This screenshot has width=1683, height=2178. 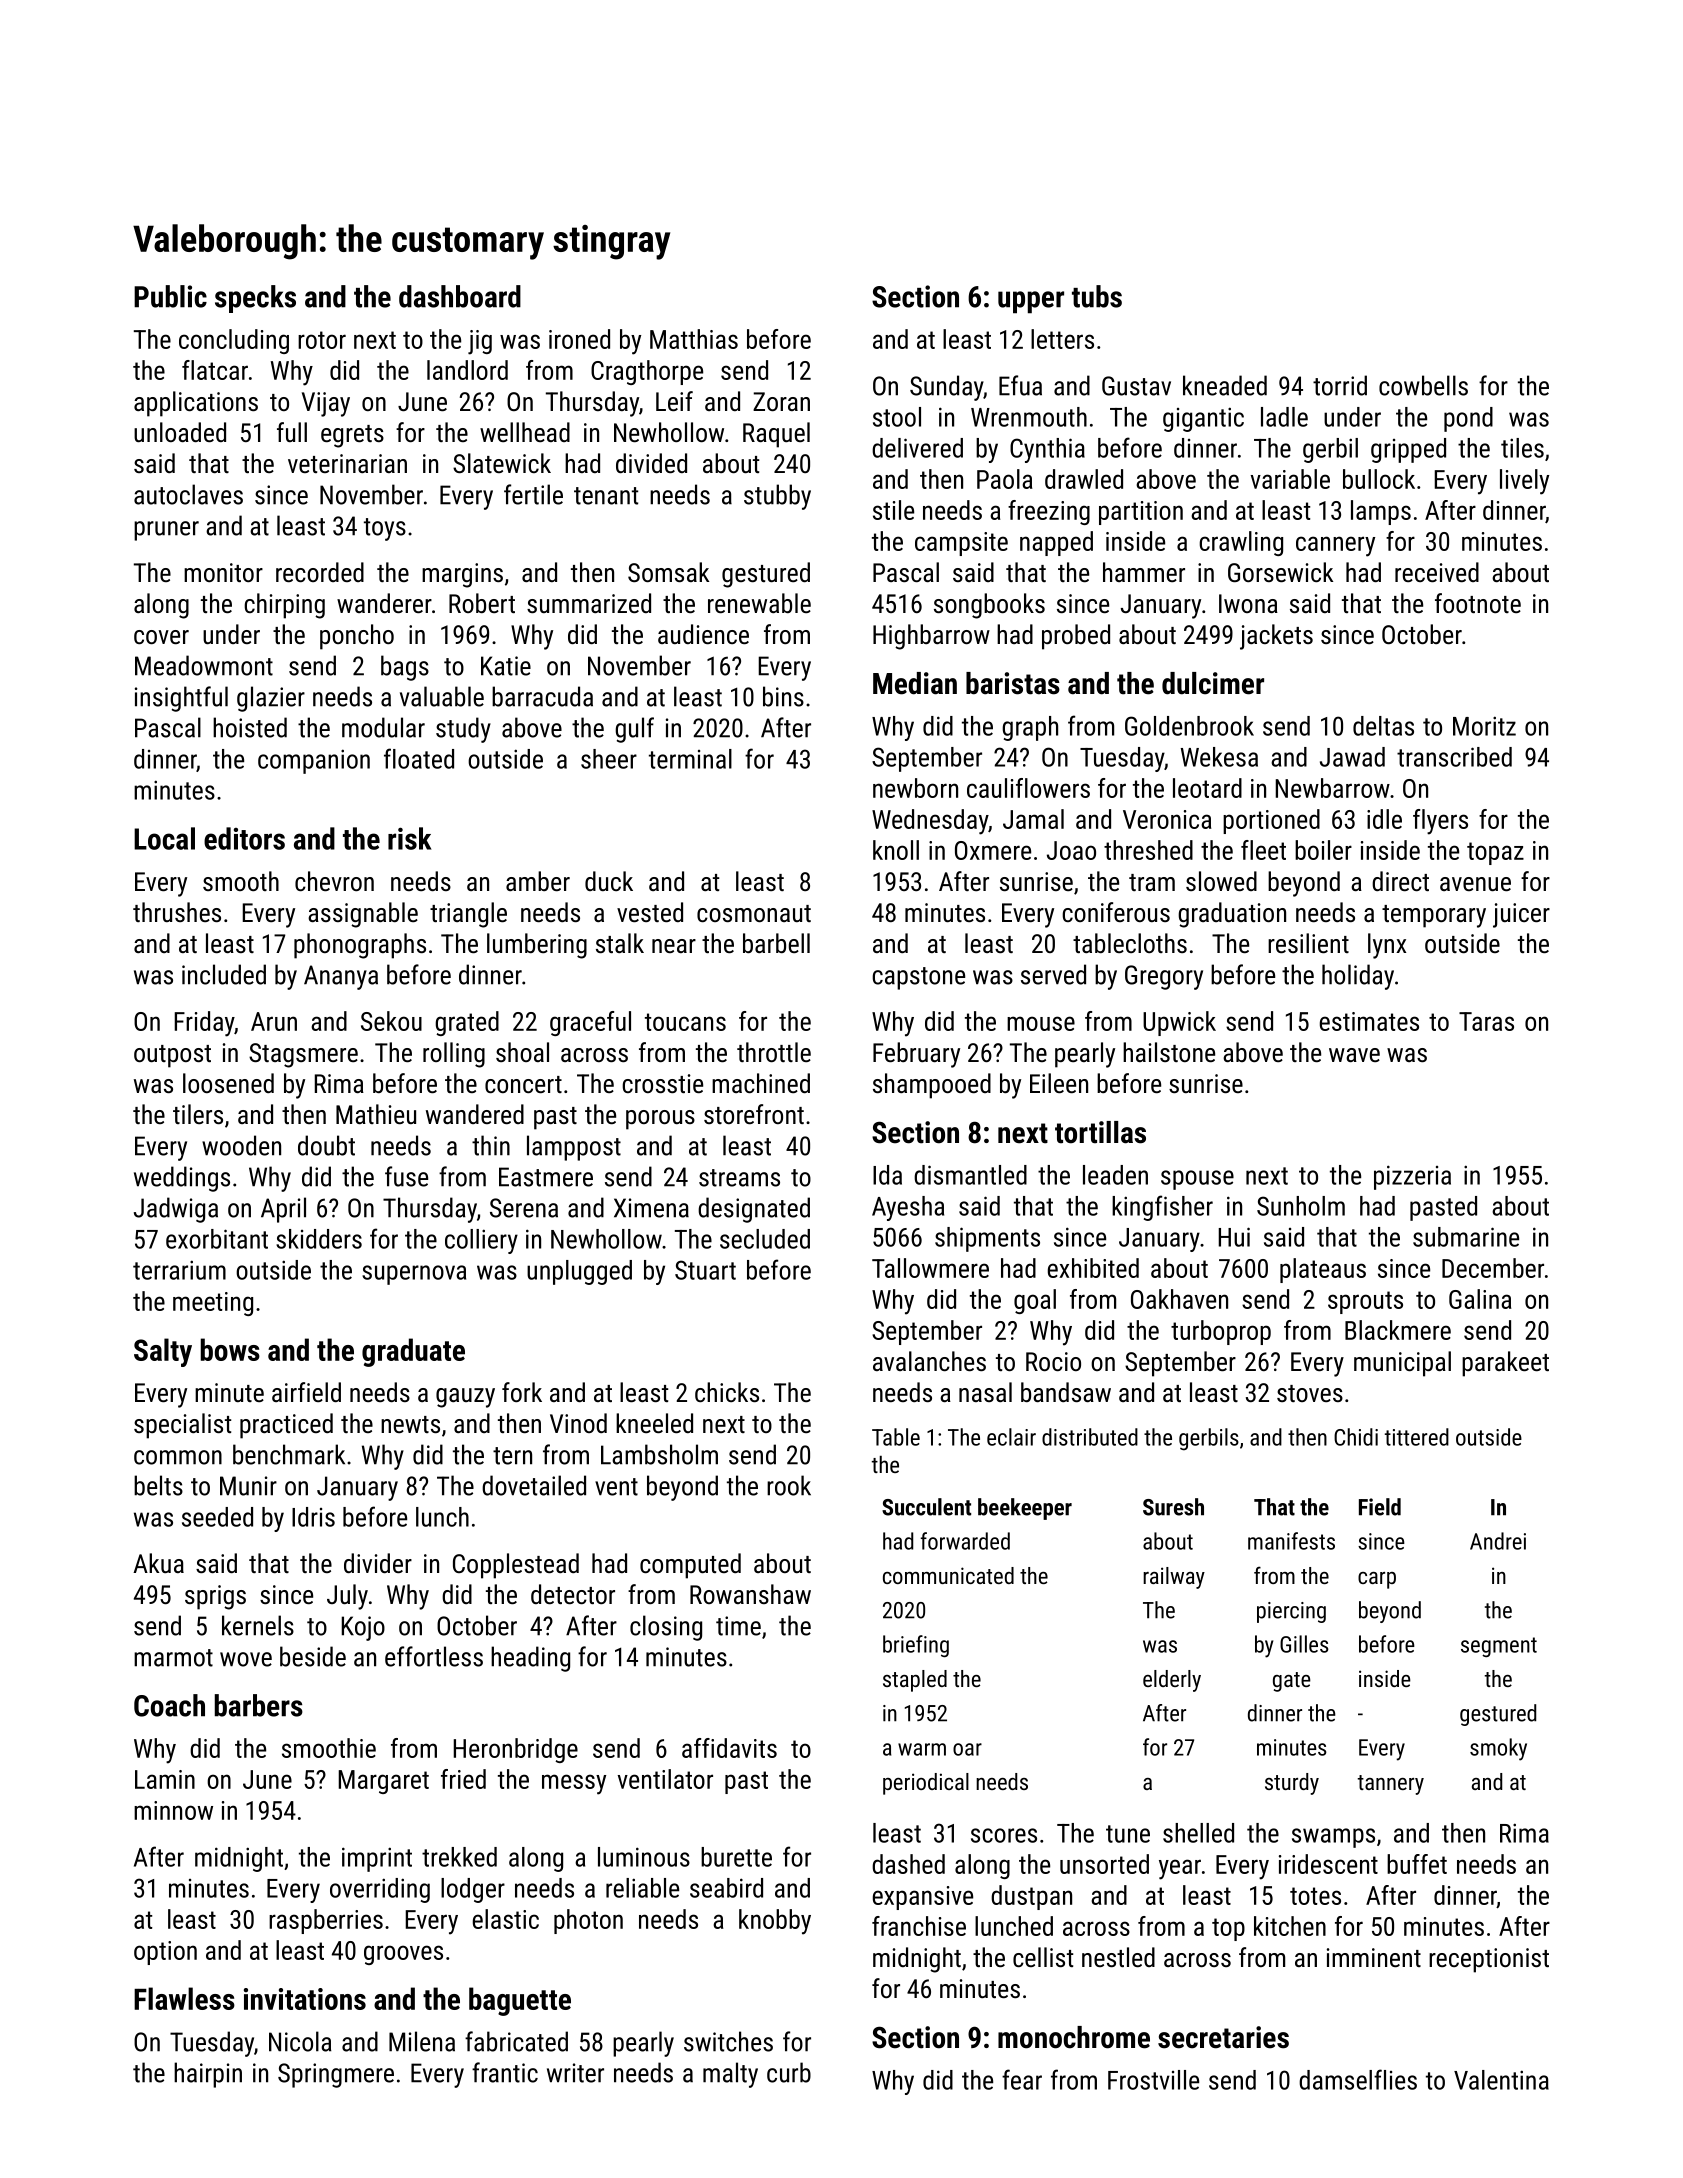 What do you see at coordinates (1499, 1647) in the screenshot?
I see `segment` at bounding box center [1499, 1647].
